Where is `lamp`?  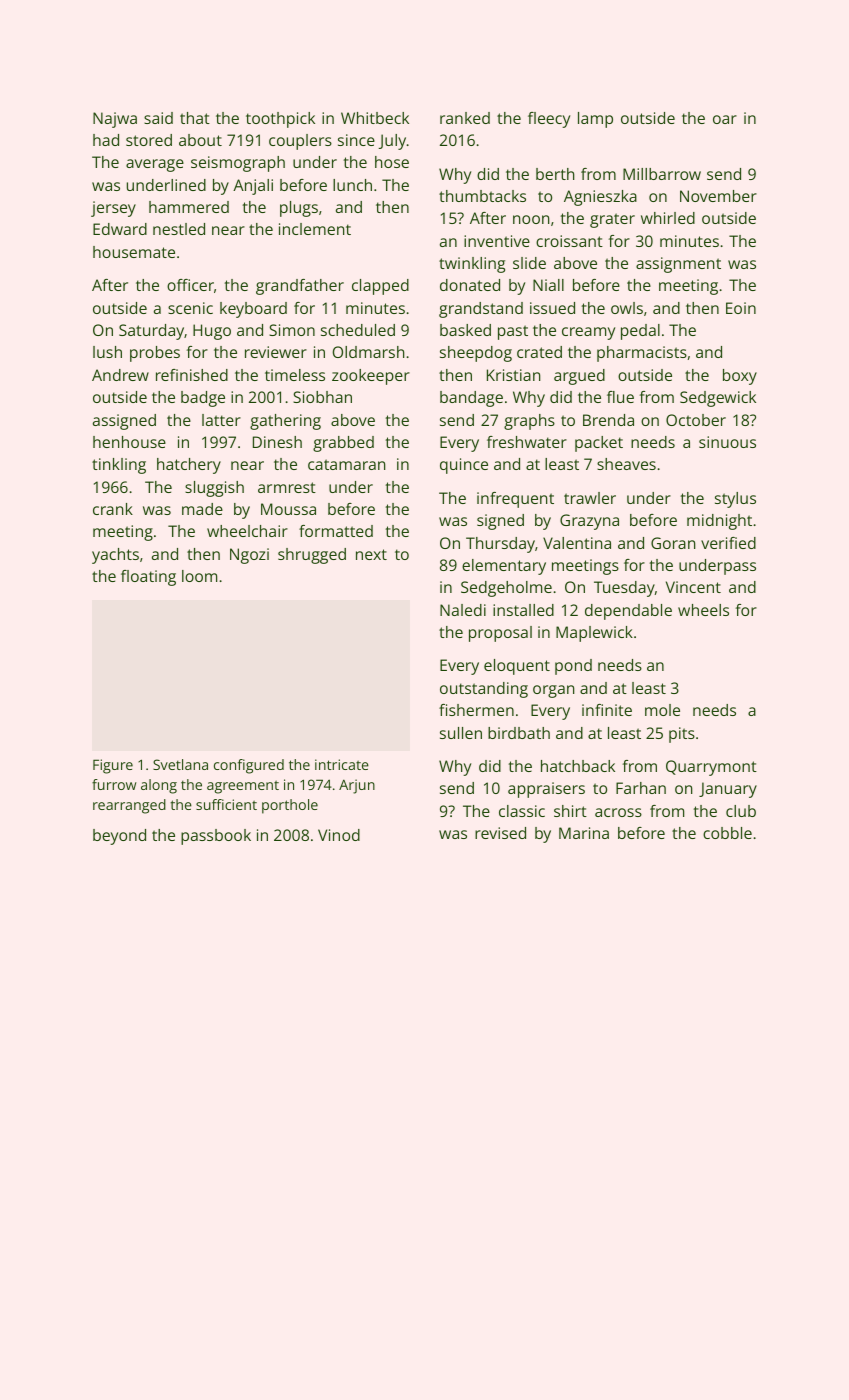
lamp is located at coordinates (595, 120).
